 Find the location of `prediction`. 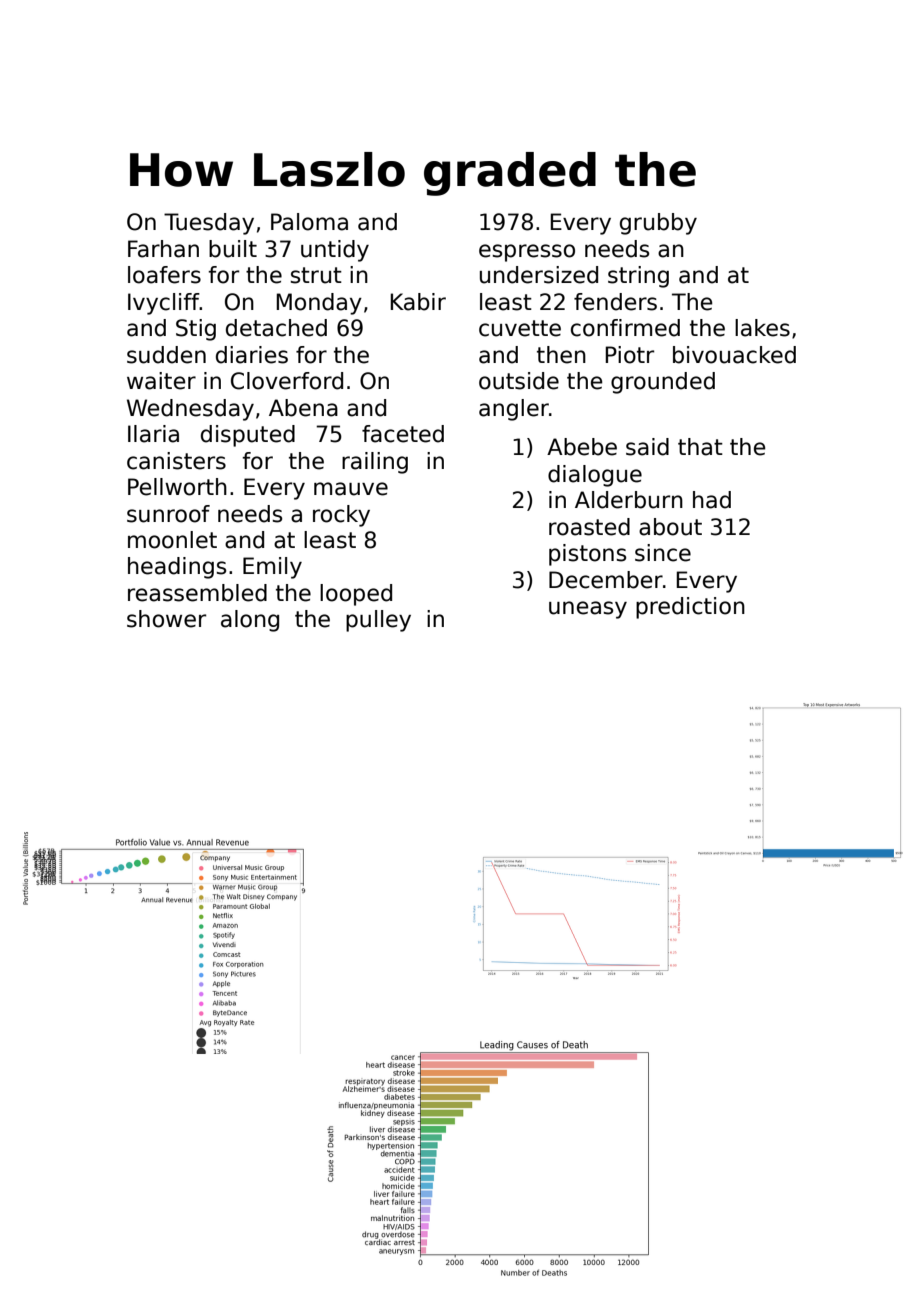

prediction is located at coordinates (690, 608).
